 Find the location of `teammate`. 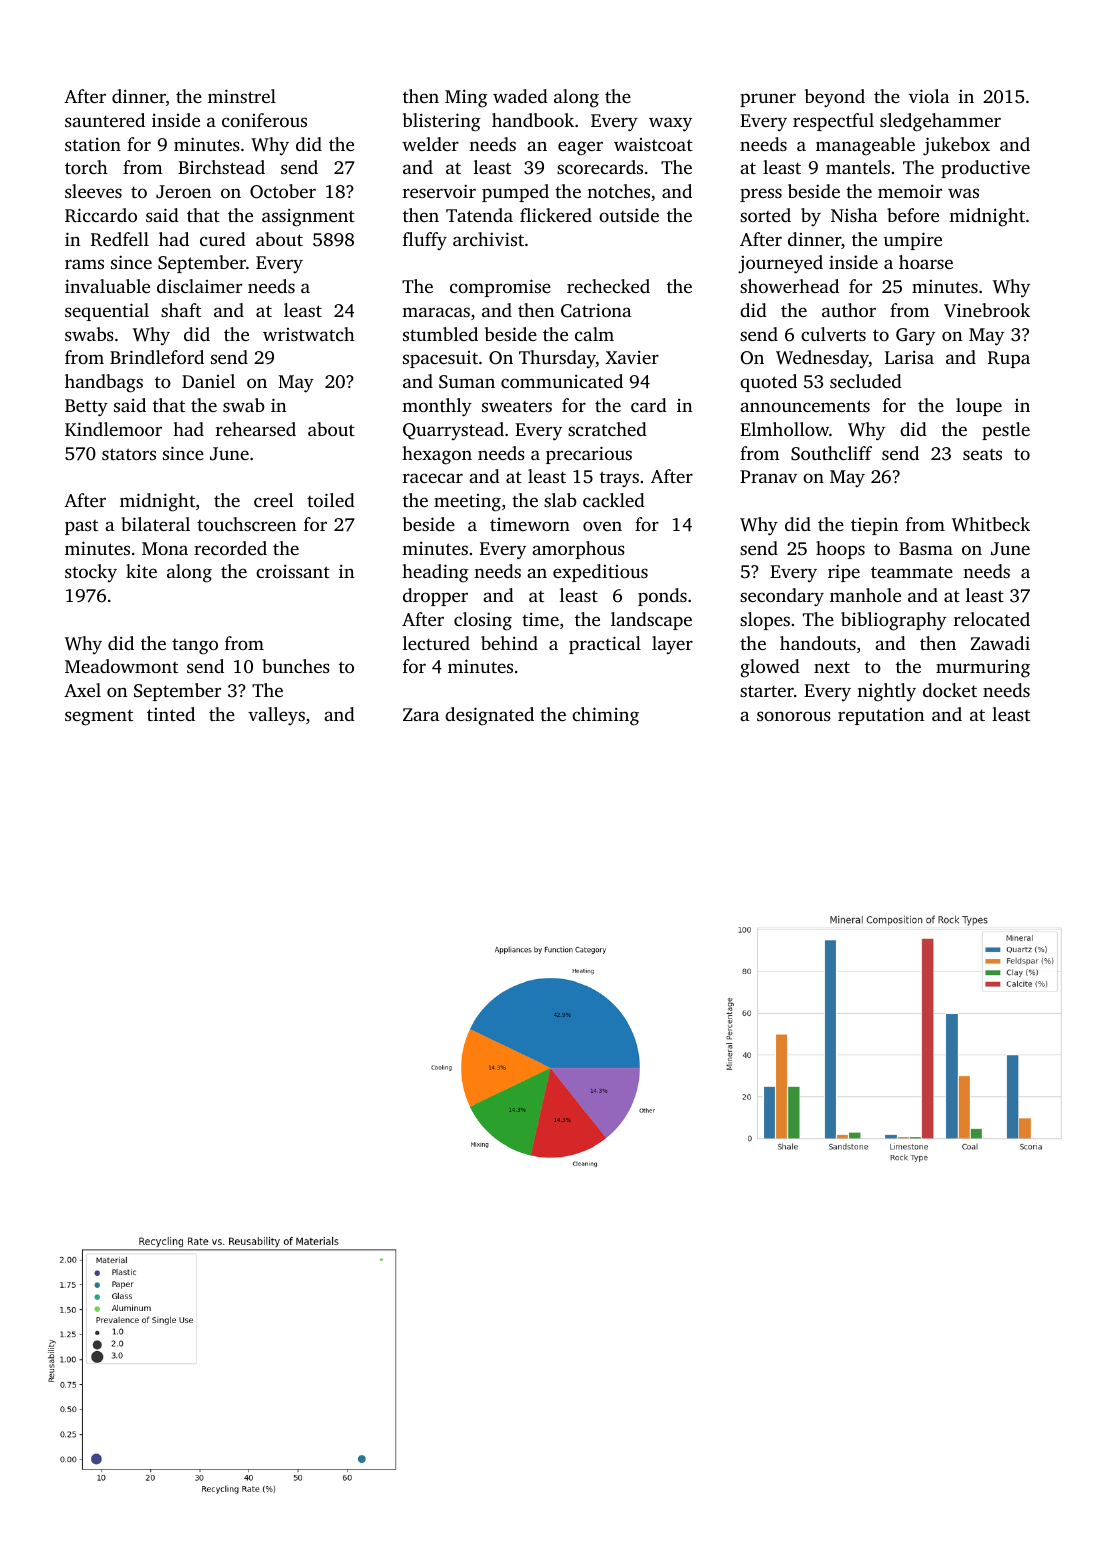

teammate is located at coordinates (912, 572).
